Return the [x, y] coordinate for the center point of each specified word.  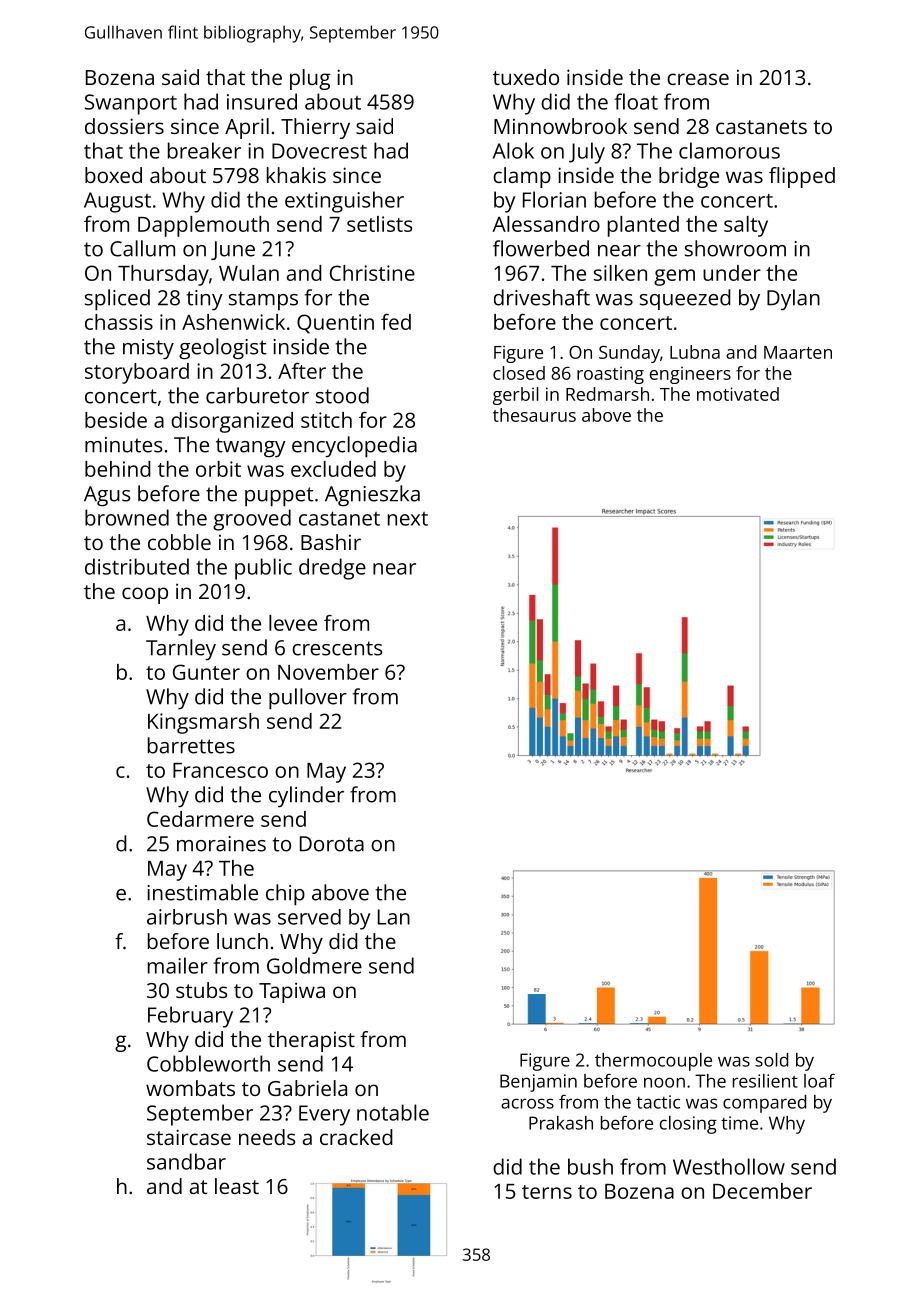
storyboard [137, 373]
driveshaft [542, 297]
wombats [190, 1088]
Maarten [798, 352]
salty [746, 226]
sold [771, 1060]
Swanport [131, 104]
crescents [337, 648]
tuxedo [526, 77]
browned [127, 517]
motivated [738, 394]
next [408, 519]
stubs [201, 990]
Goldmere [314, 965]
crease [698, 79]
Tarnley [181, 649]
